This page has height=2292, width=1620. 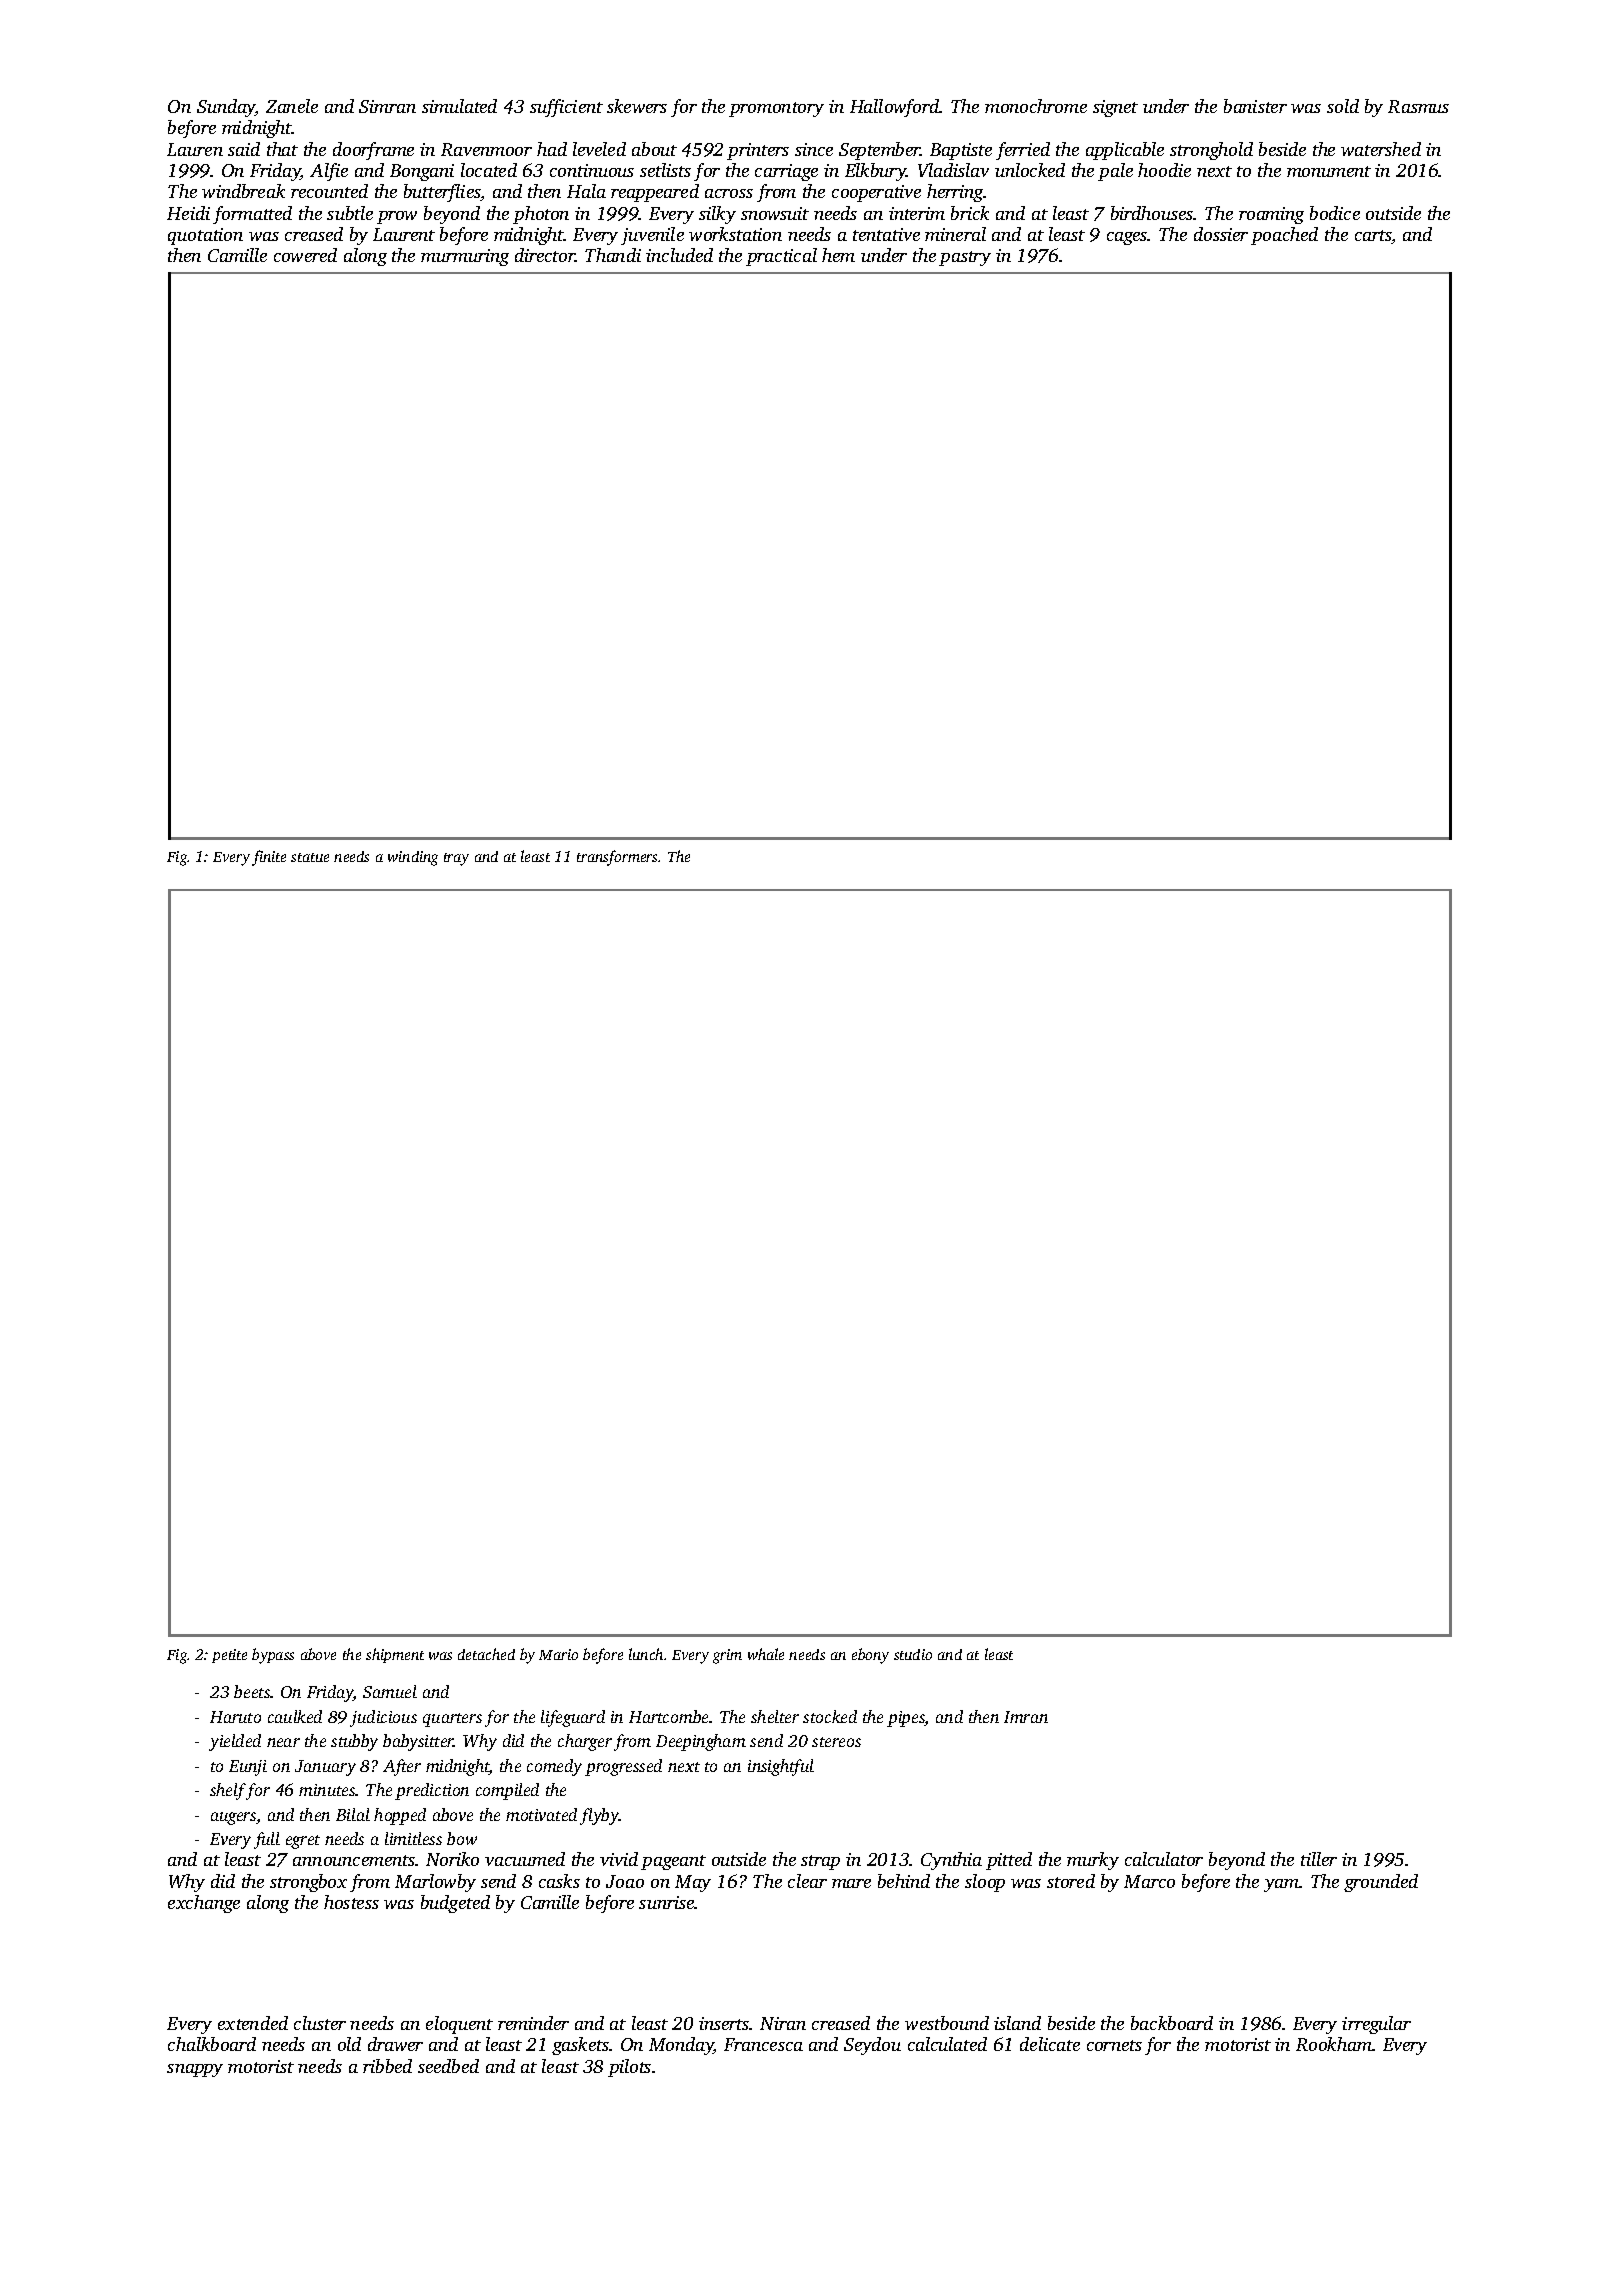 I want to click on ribbed, so click(x=387, y=2066).
